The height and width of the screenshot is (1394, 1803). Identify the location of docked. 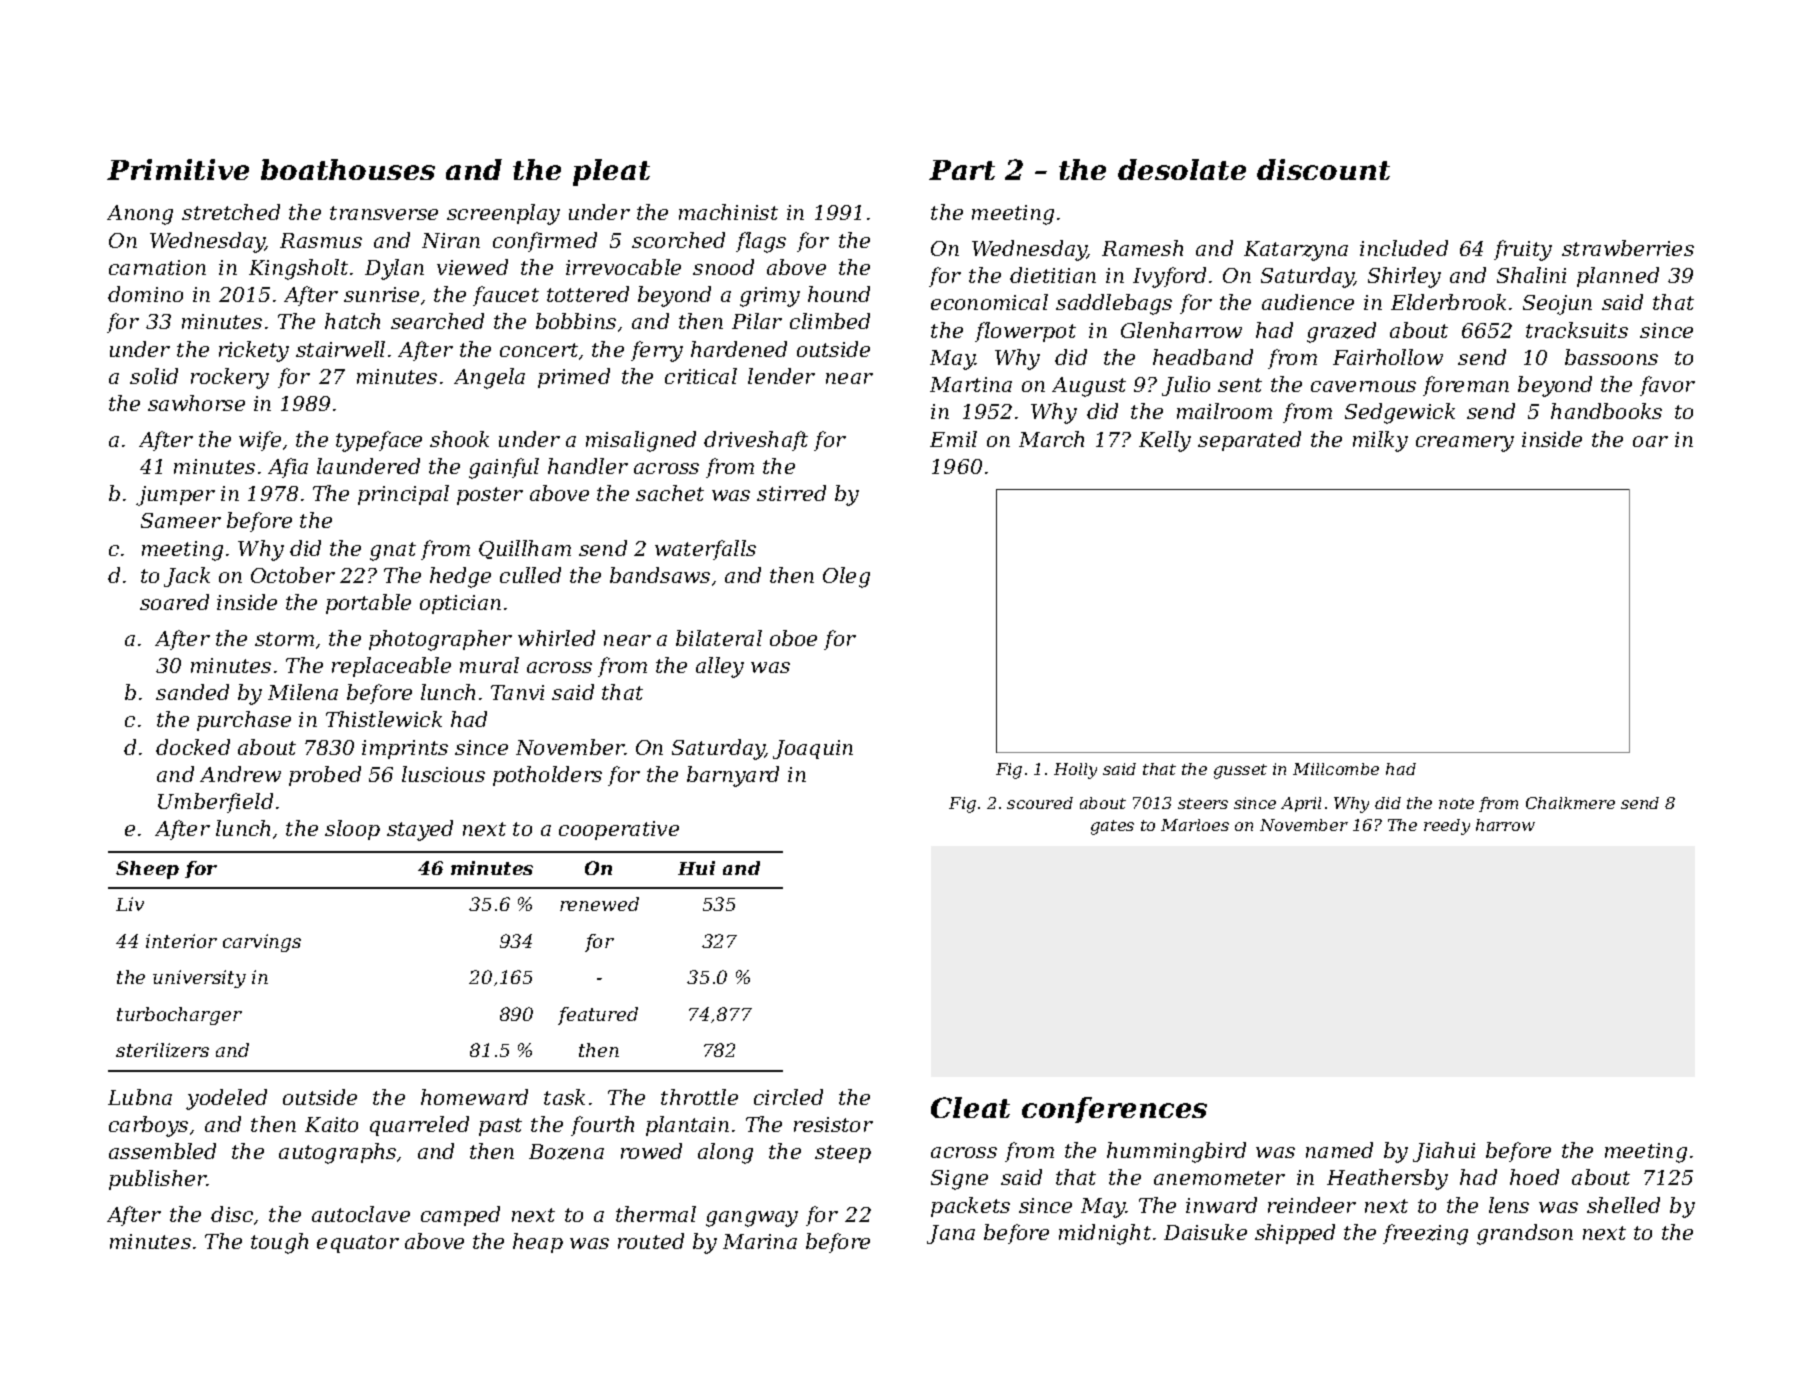
(193, 747).
